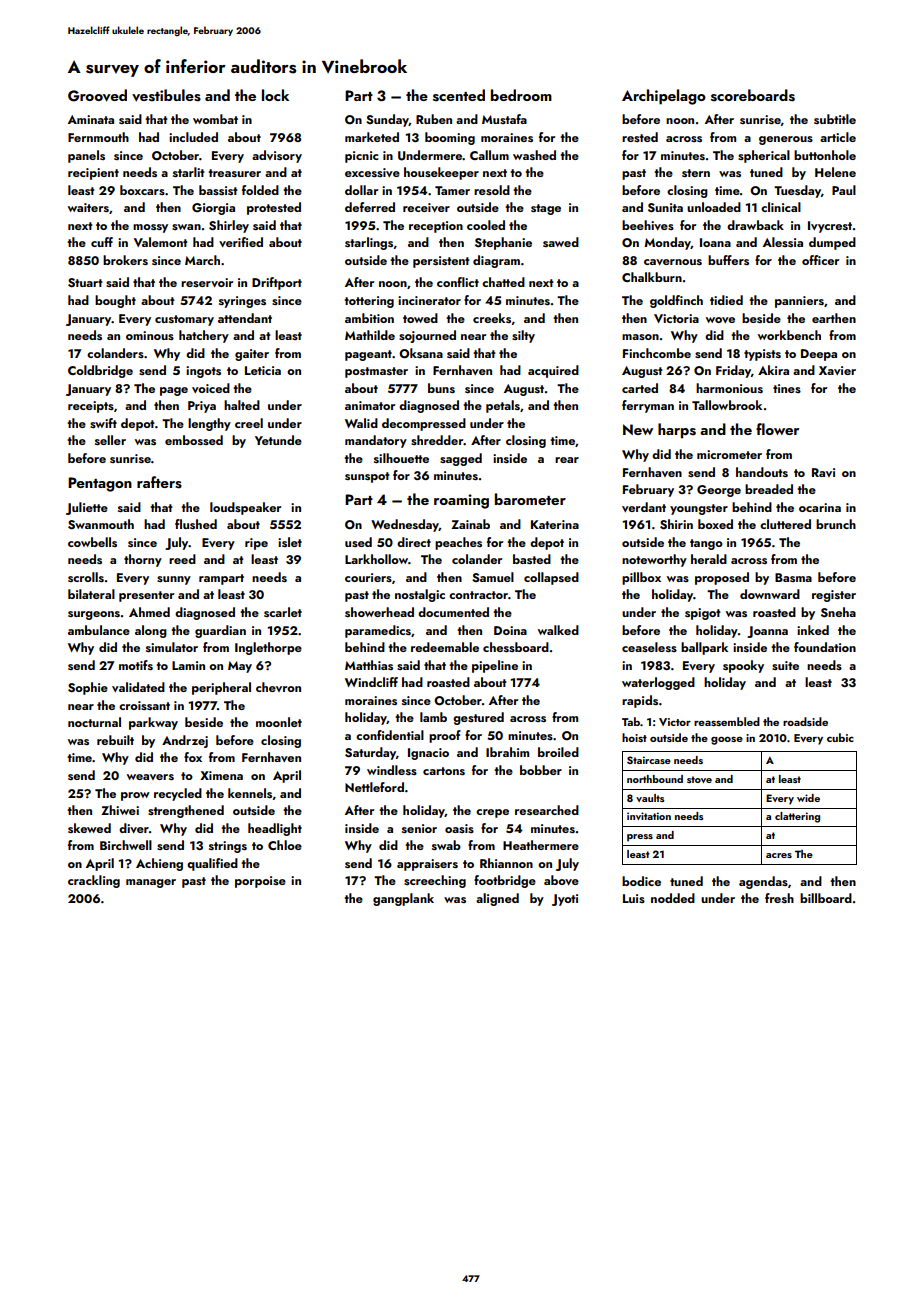  What do you see at coordinates (279, 722) in the page?
I see `moonlet` at bounding box center [279, 722].
